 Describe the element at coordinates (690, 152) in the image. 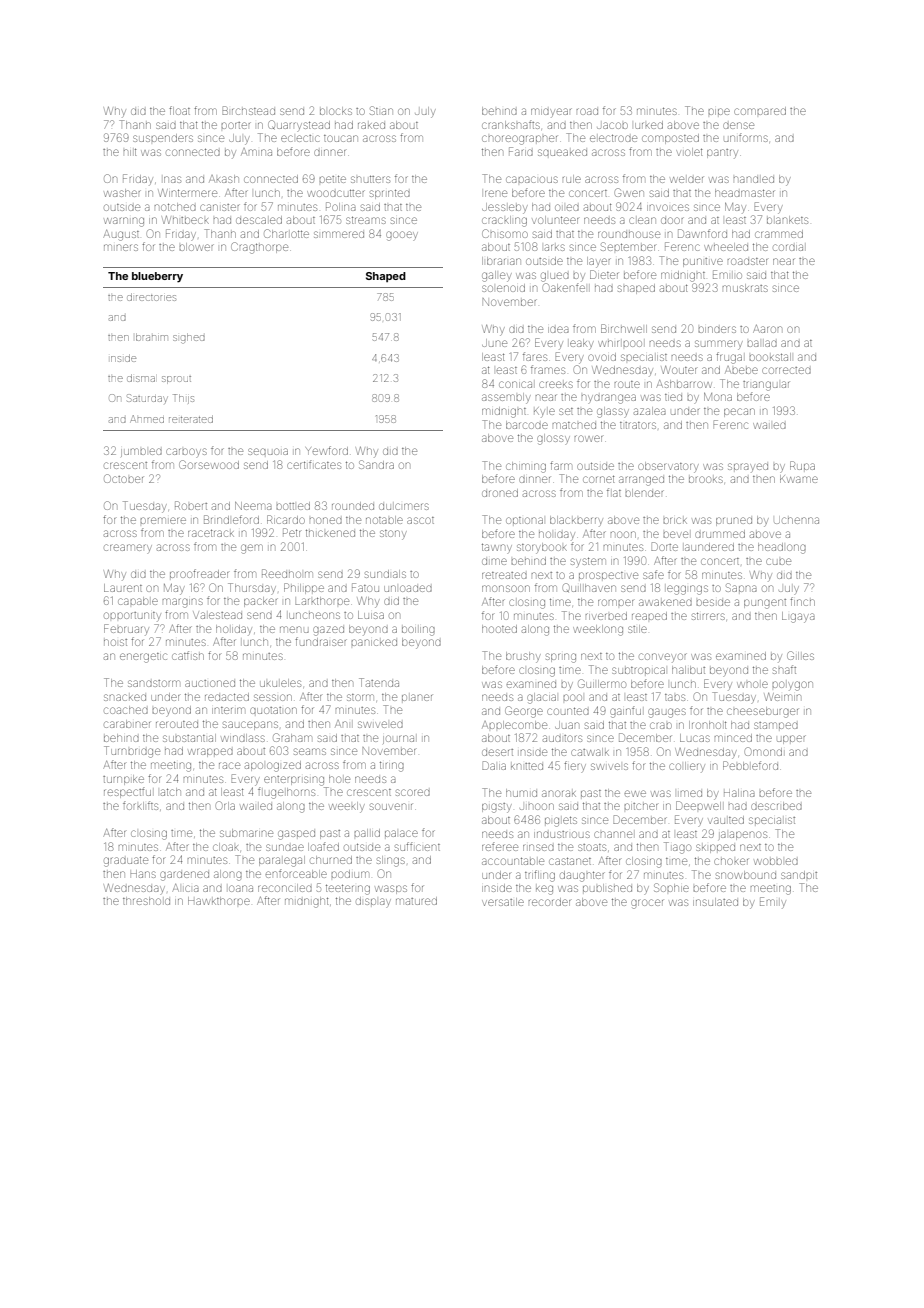

I see `violet` at that location.
